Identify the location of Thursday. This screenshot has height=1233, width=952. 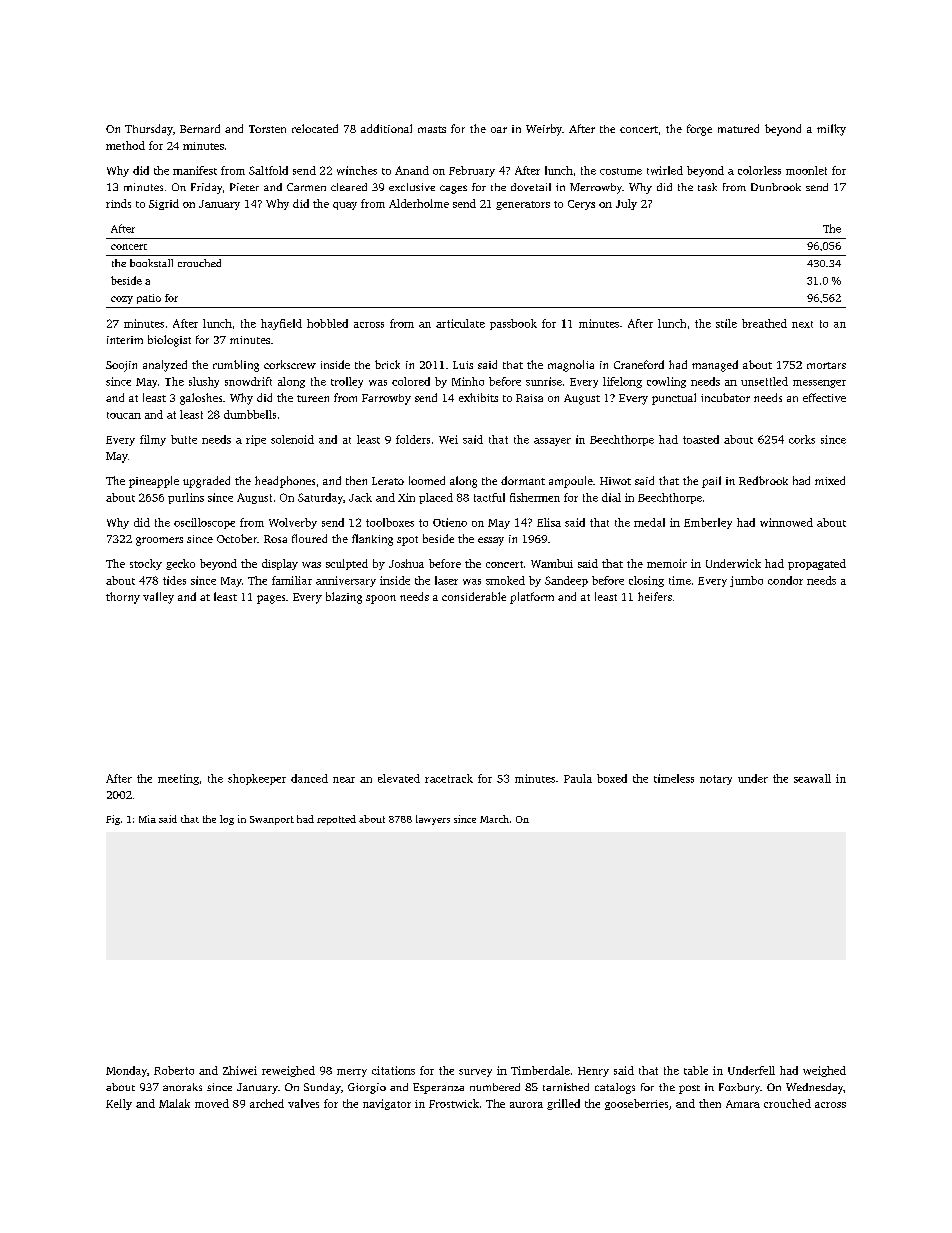
(149, 130).
